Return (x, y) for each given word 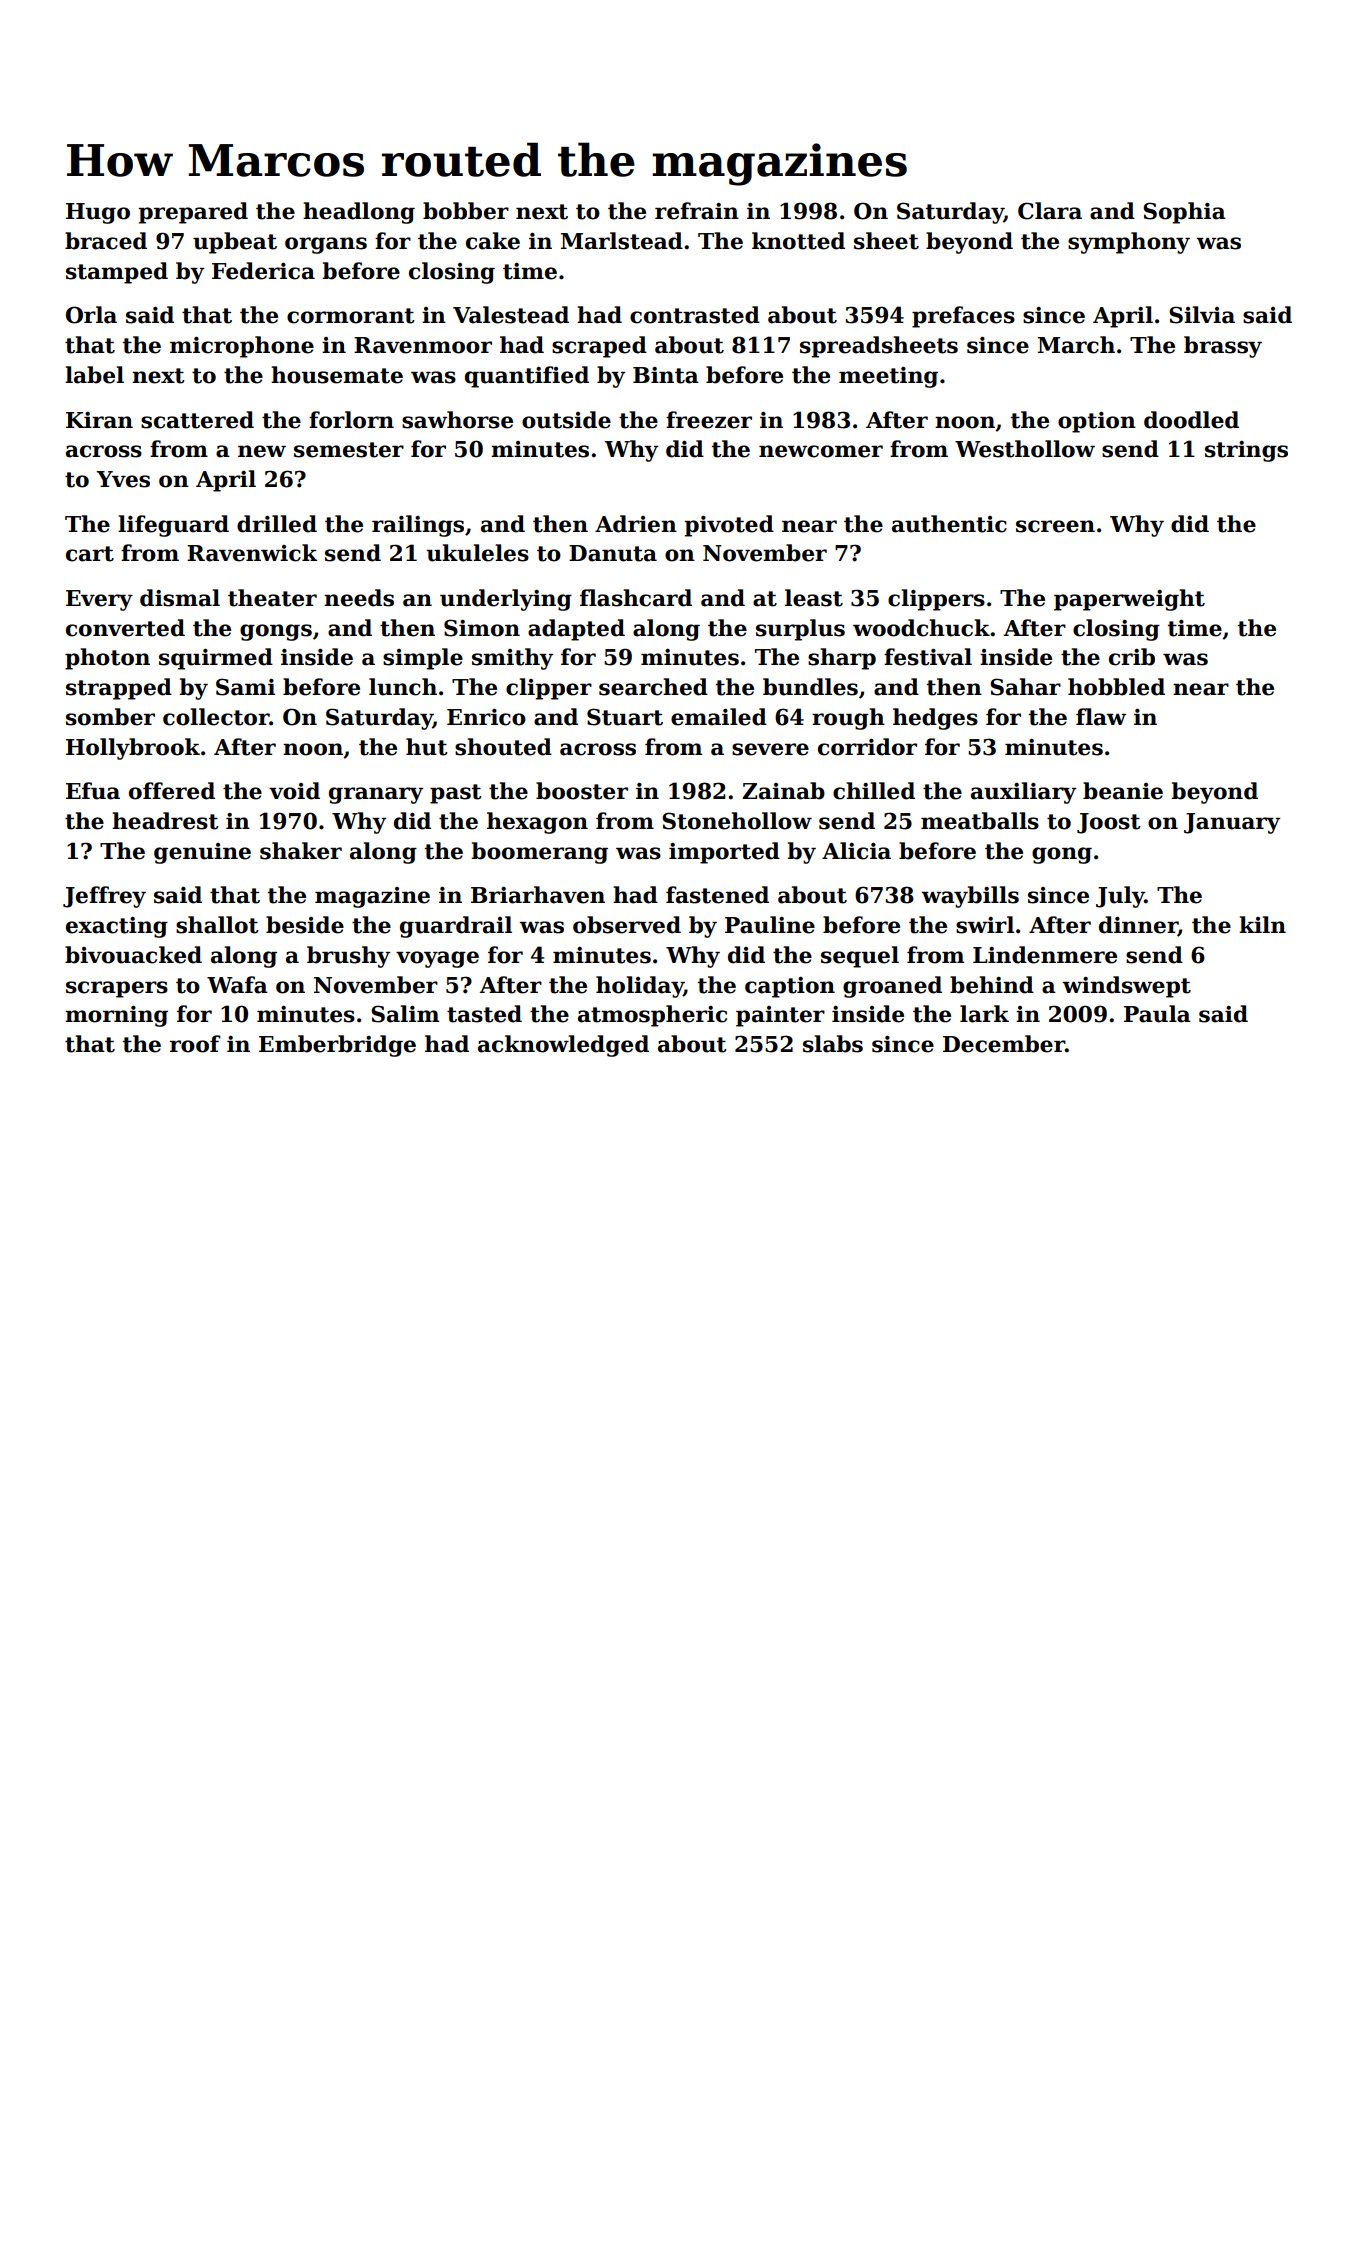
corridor (867, 747)
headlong (359, 213)
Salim (405, 1014)
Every (99, 600)
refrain (697, 211)
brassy (1223, 347)
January (1232, 823)
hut (427, 747)
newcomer (821, 451)
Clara (1050, 211)
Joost (1109, 823)
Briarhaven (538, 895)
